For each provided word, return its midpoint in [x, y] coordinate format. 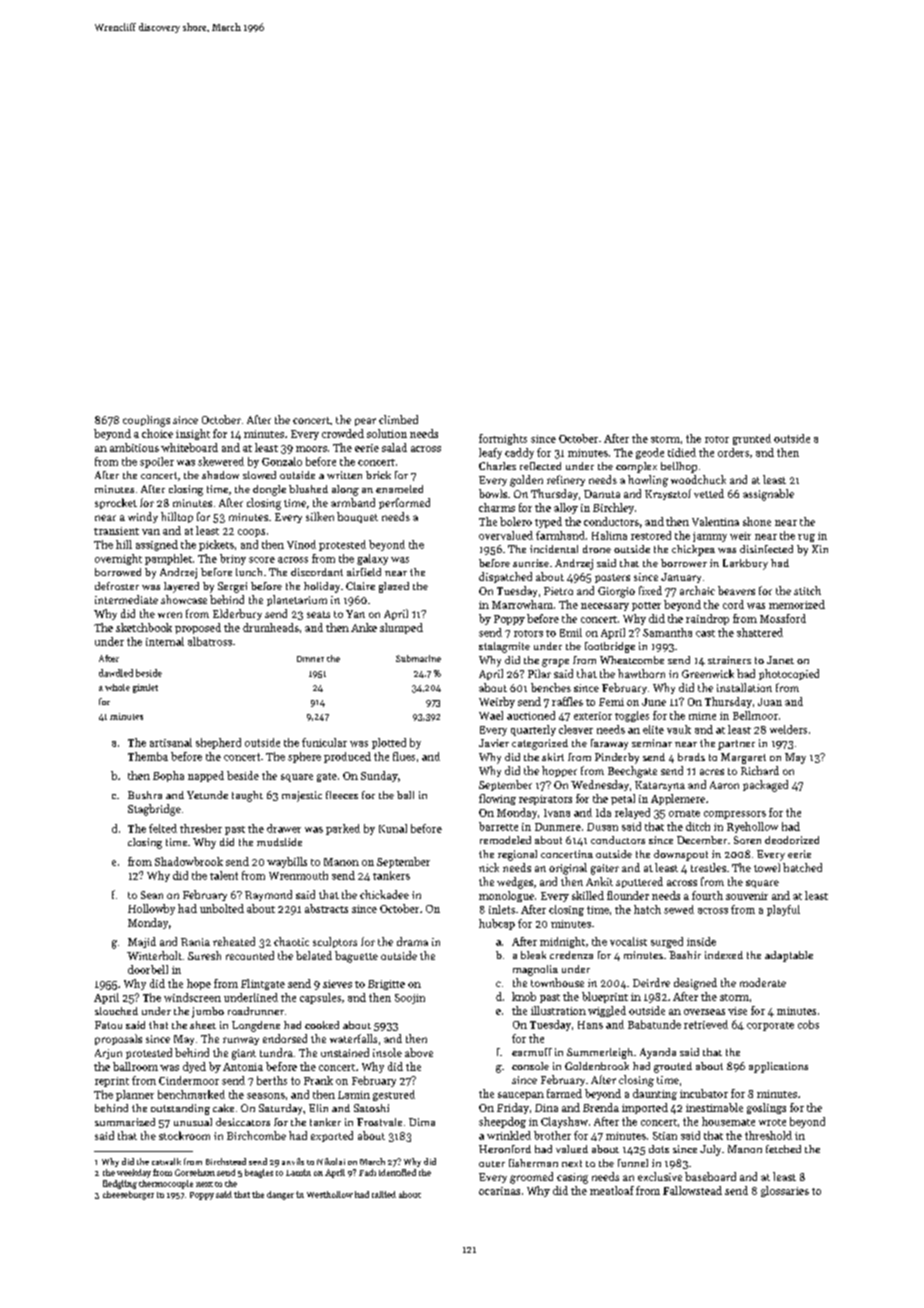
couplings [146, 421]
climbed [398, 419]
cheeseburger [128, 1195]
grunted [752, 439]
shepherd [218, 743]
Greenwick [708, 673]
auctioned [531, 715]
